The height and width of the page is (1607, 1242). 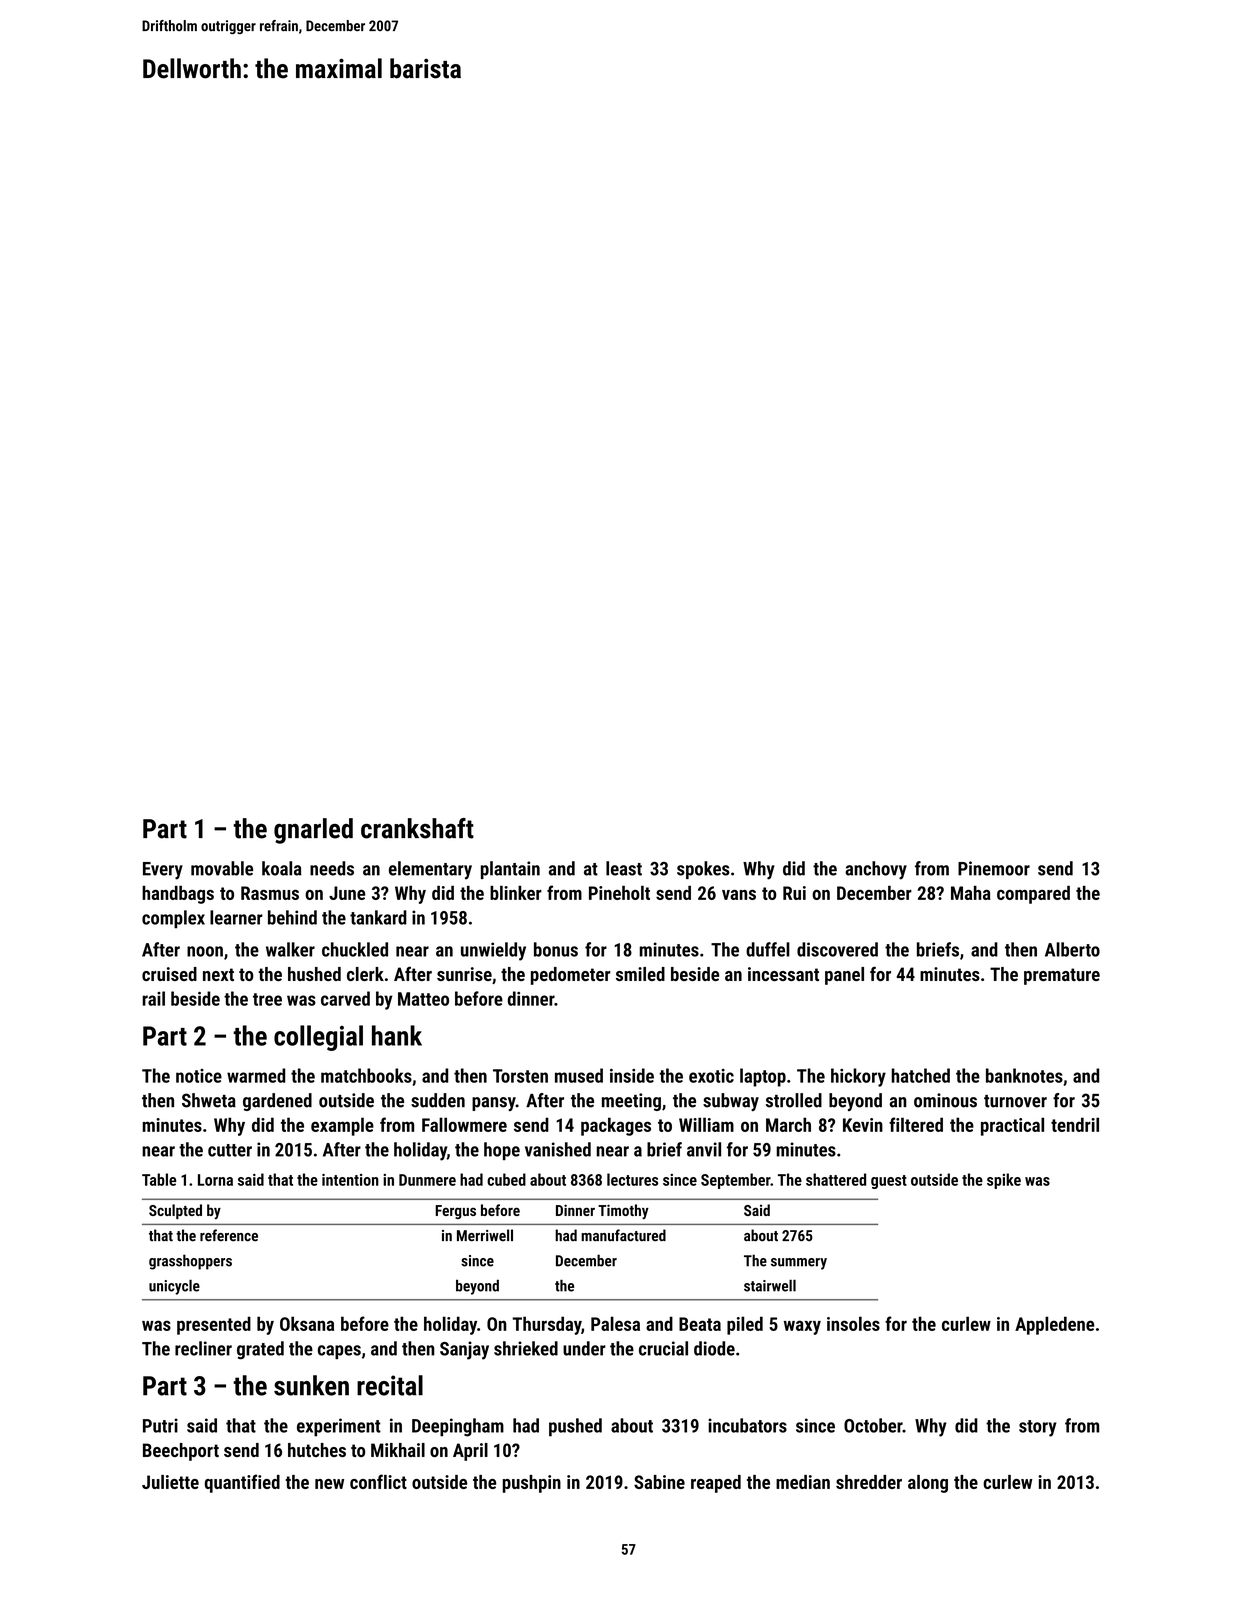 I want to click on least, so click(x=624, y=868).
